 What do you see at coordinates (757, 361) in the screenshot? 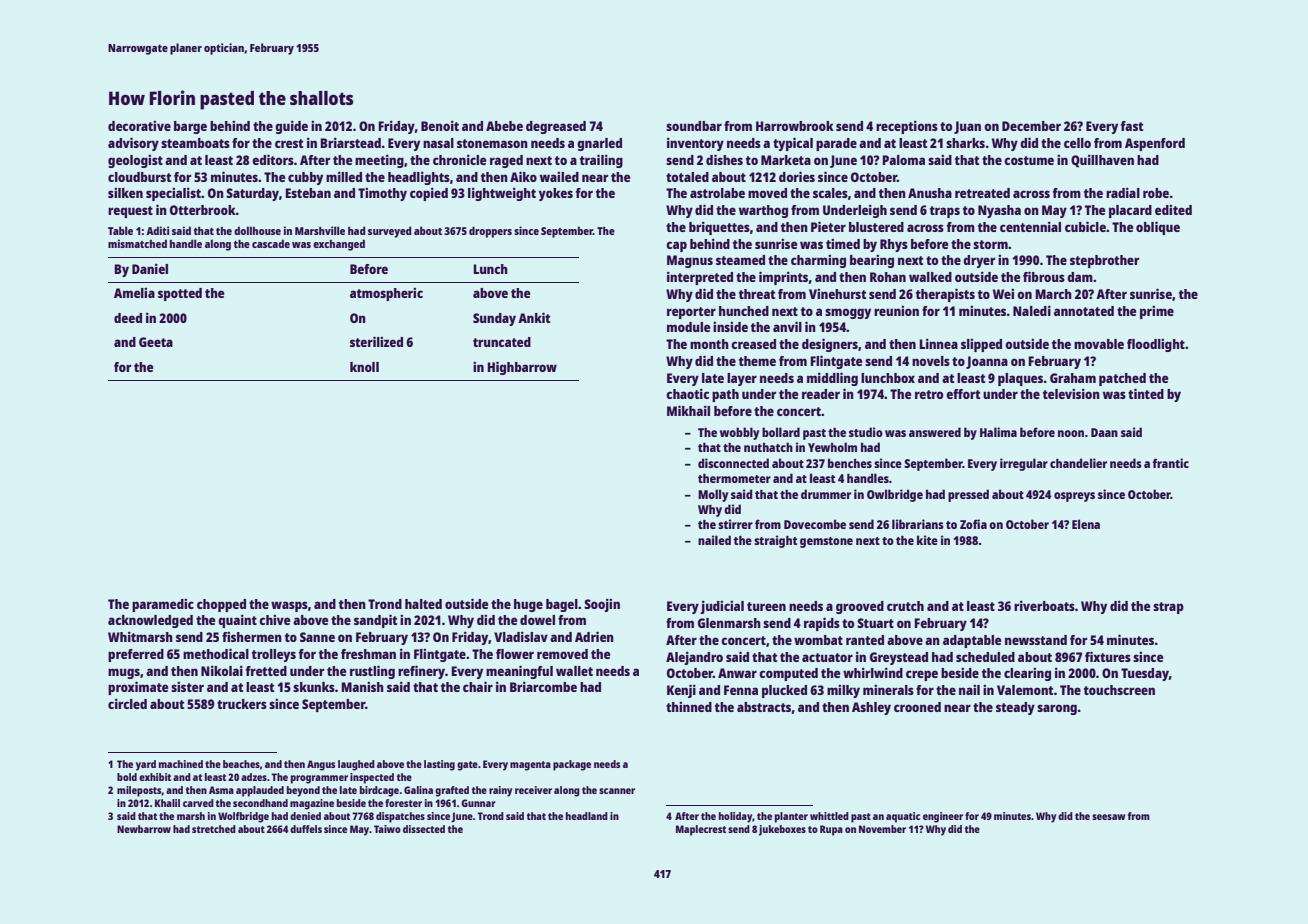
I see `theme` at bounding box center [757, 361].
